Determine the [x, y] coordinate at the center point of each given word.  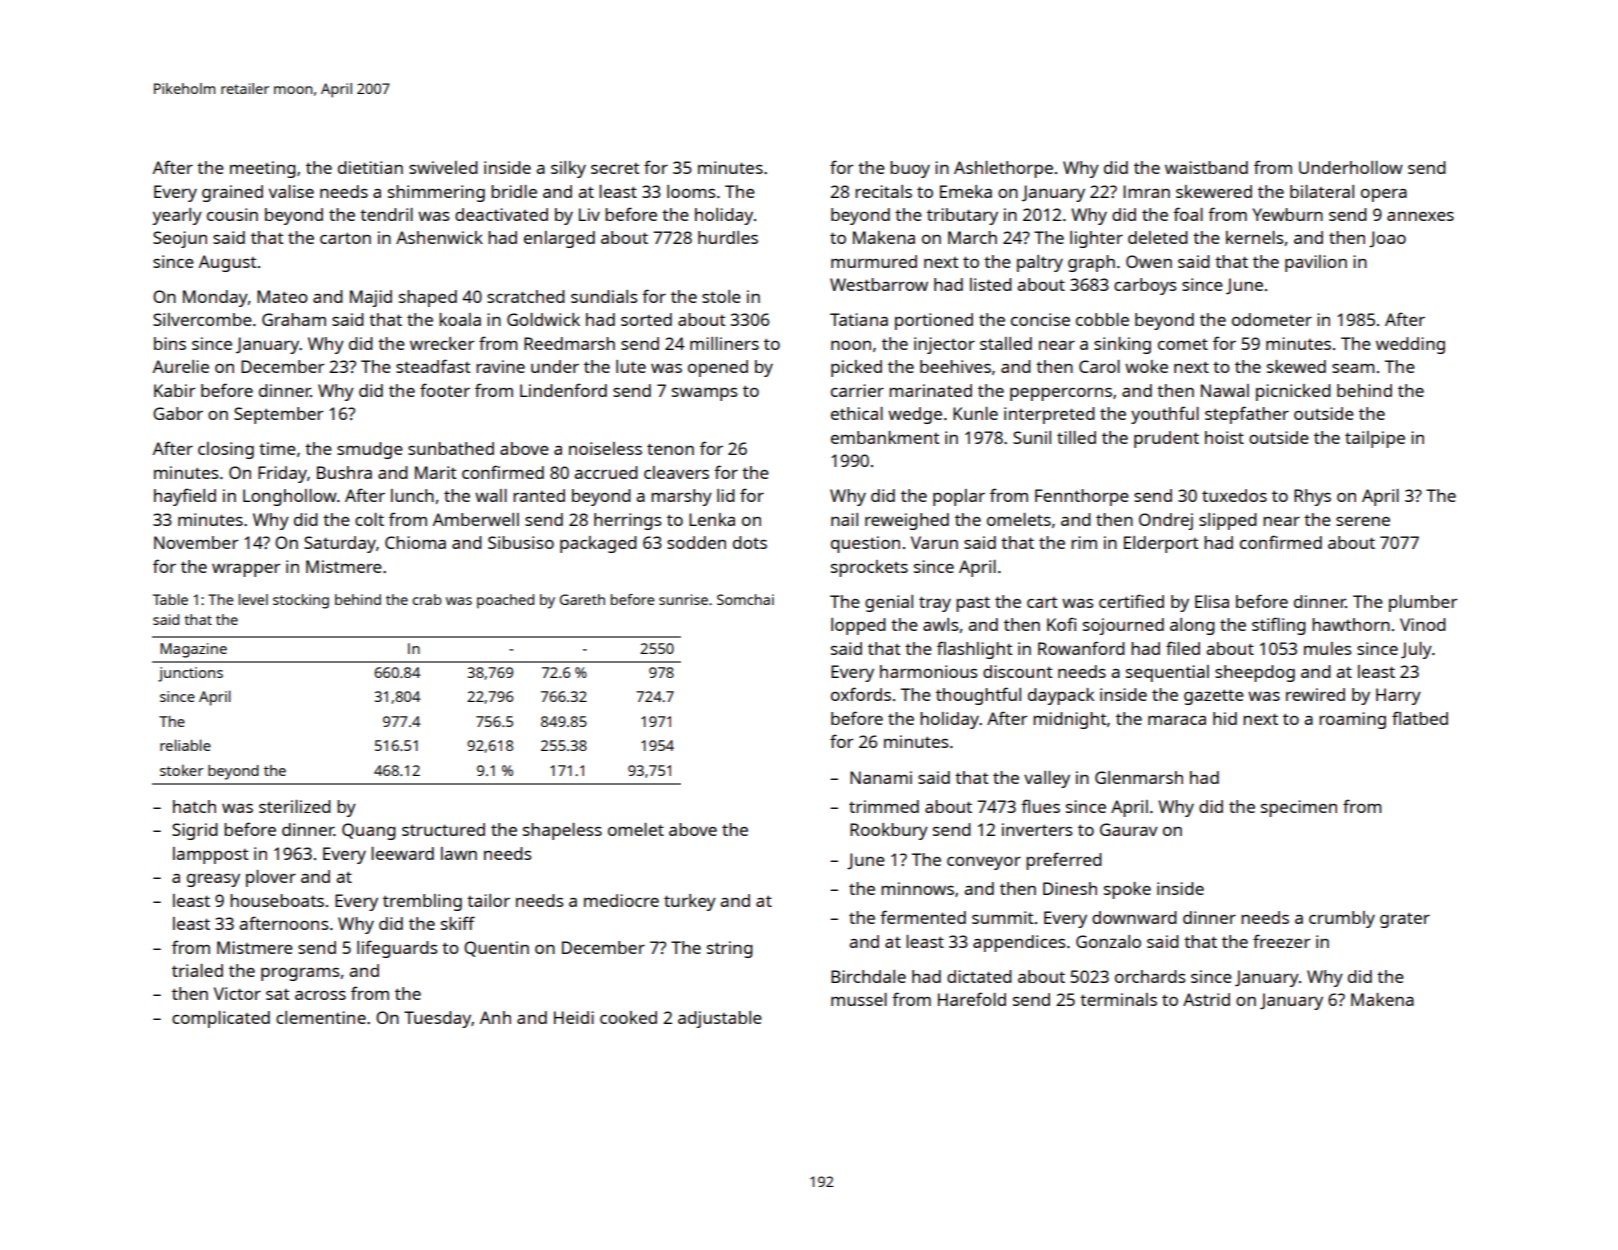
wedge [915, 415]
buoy [910, 169]
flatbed [1420, 718]
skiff [458, 923]
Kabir [174, 390]
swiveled [443, 167]
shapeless [562, 831]
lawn [459, 853]
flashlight [974, 650]
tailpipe [1375, 439]
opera [1384, 195]
